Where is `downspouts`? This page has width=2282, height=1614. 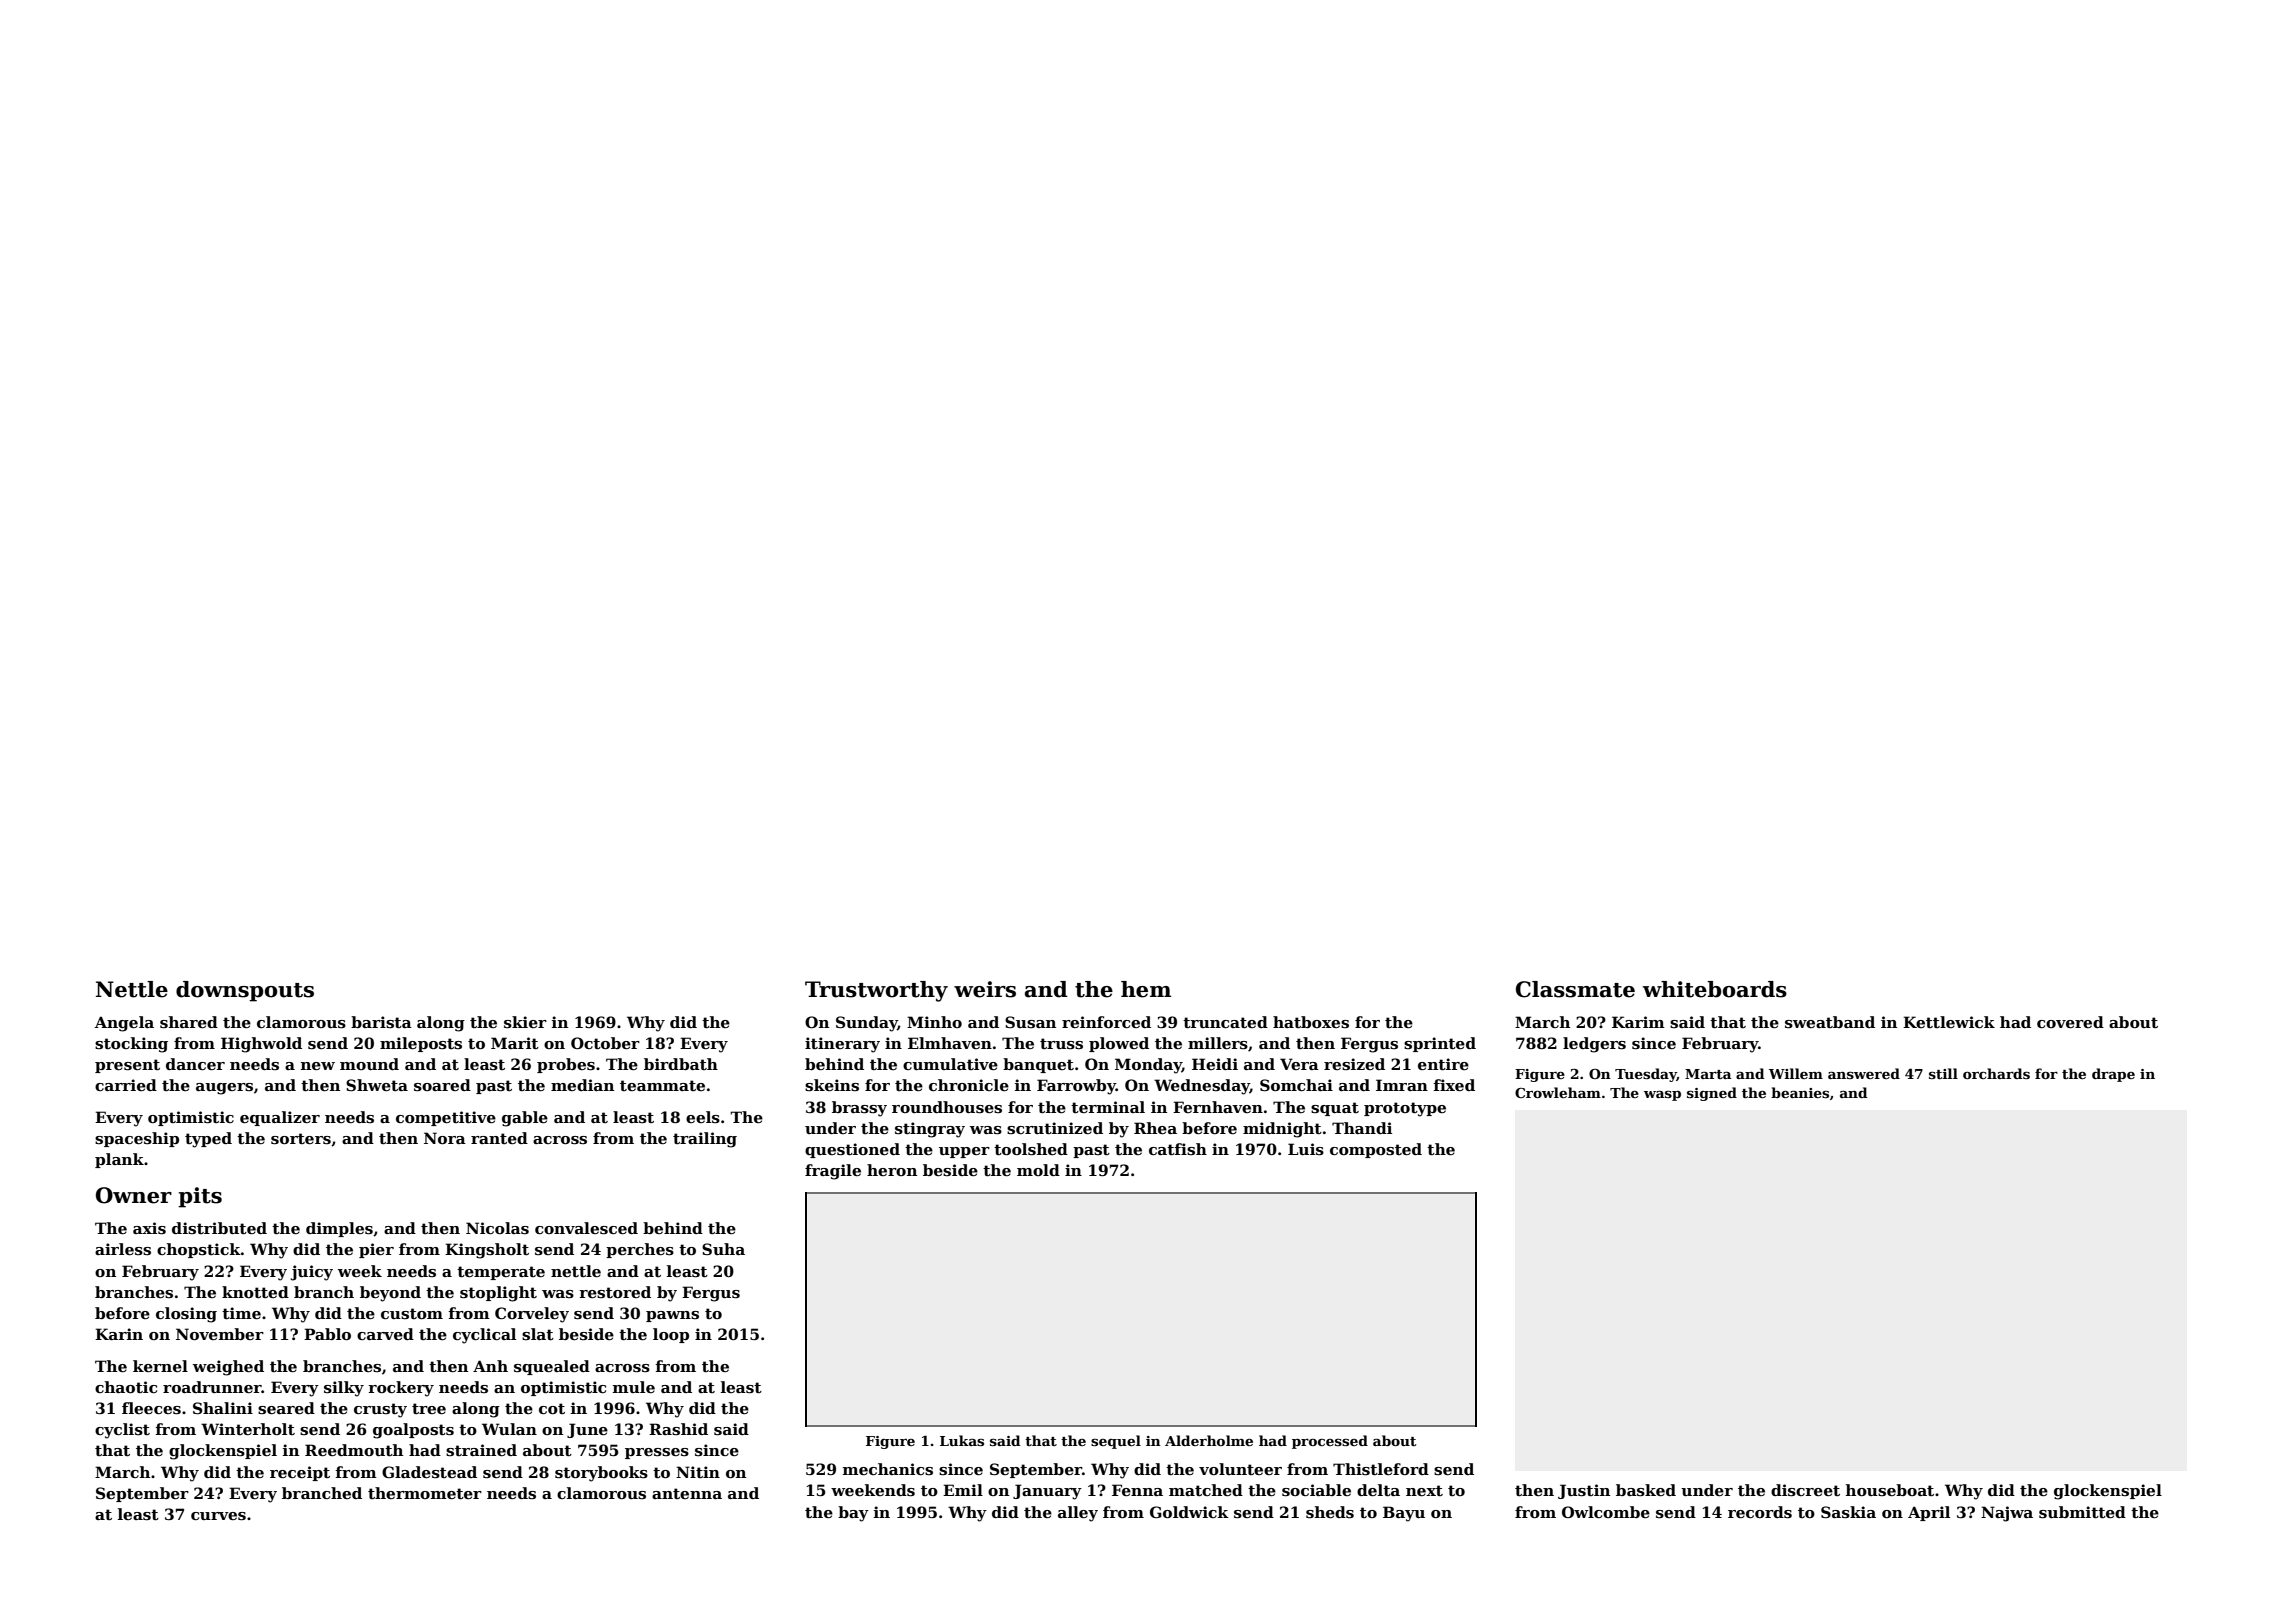 downspouts is located at coordinates (245, 991).
